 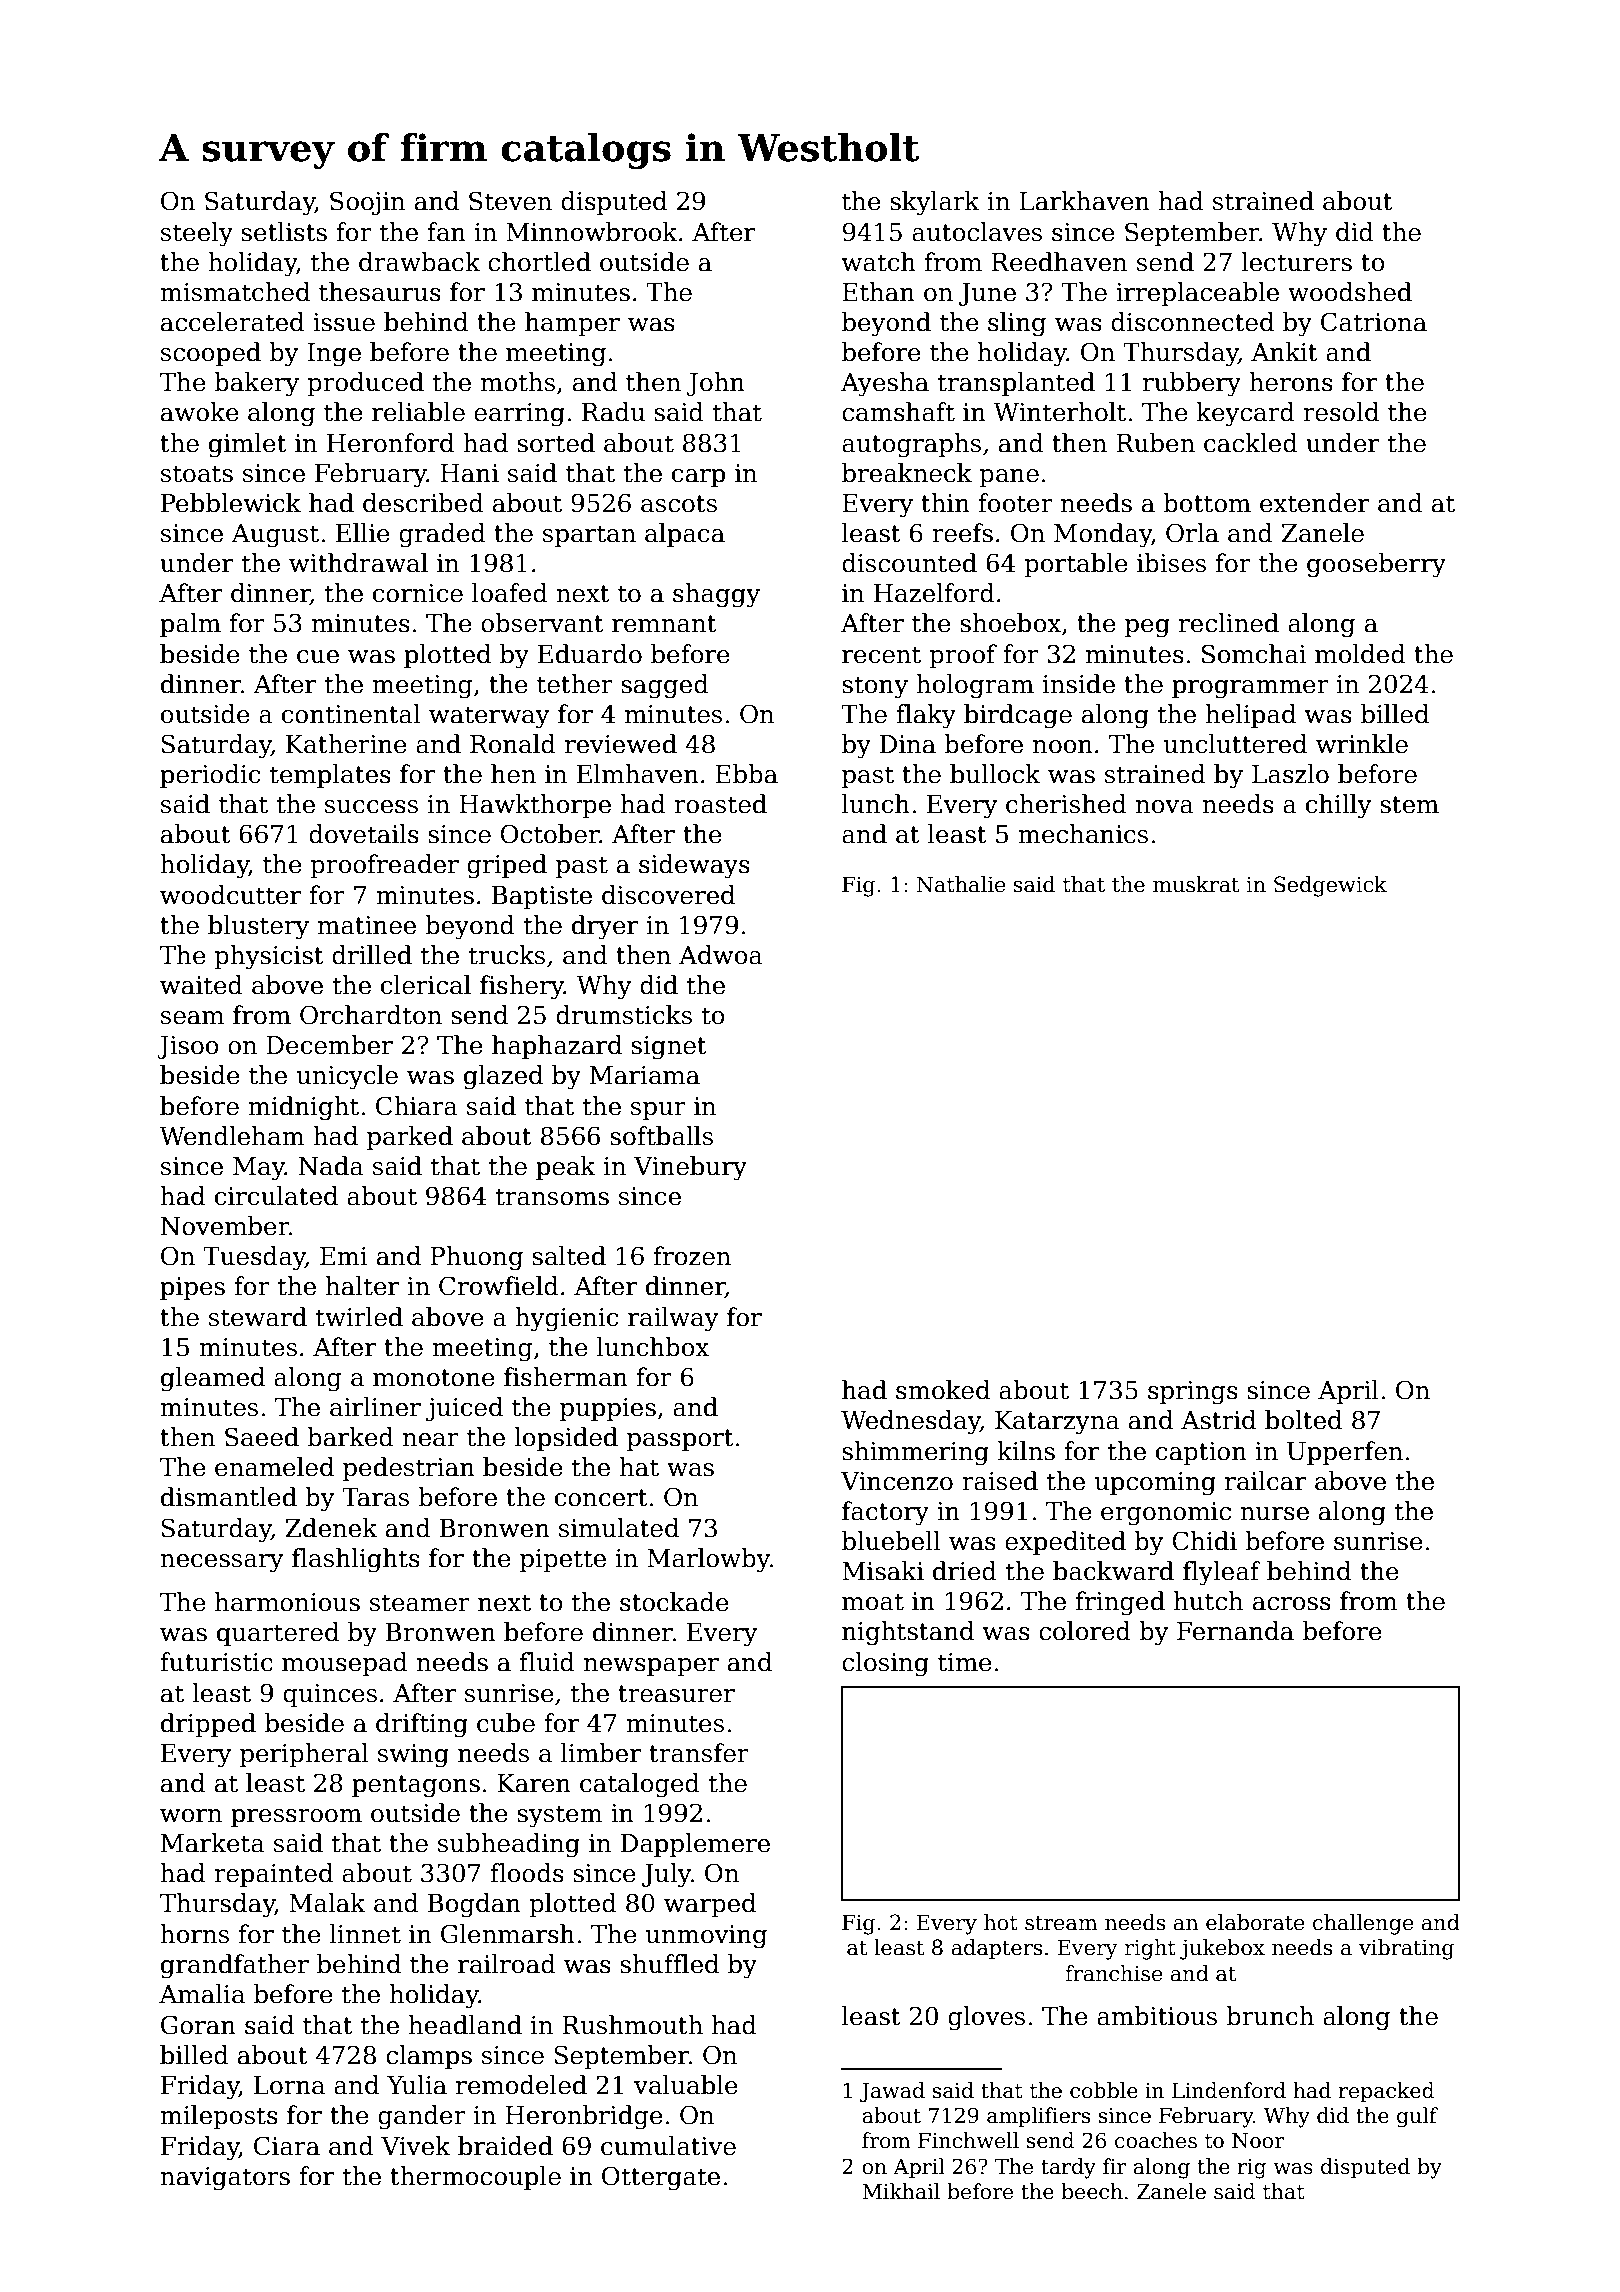 What do you see at coordinates (1235, 1631) in the page?
I see `Fernanda` at bounding box center [1235, 1631].
